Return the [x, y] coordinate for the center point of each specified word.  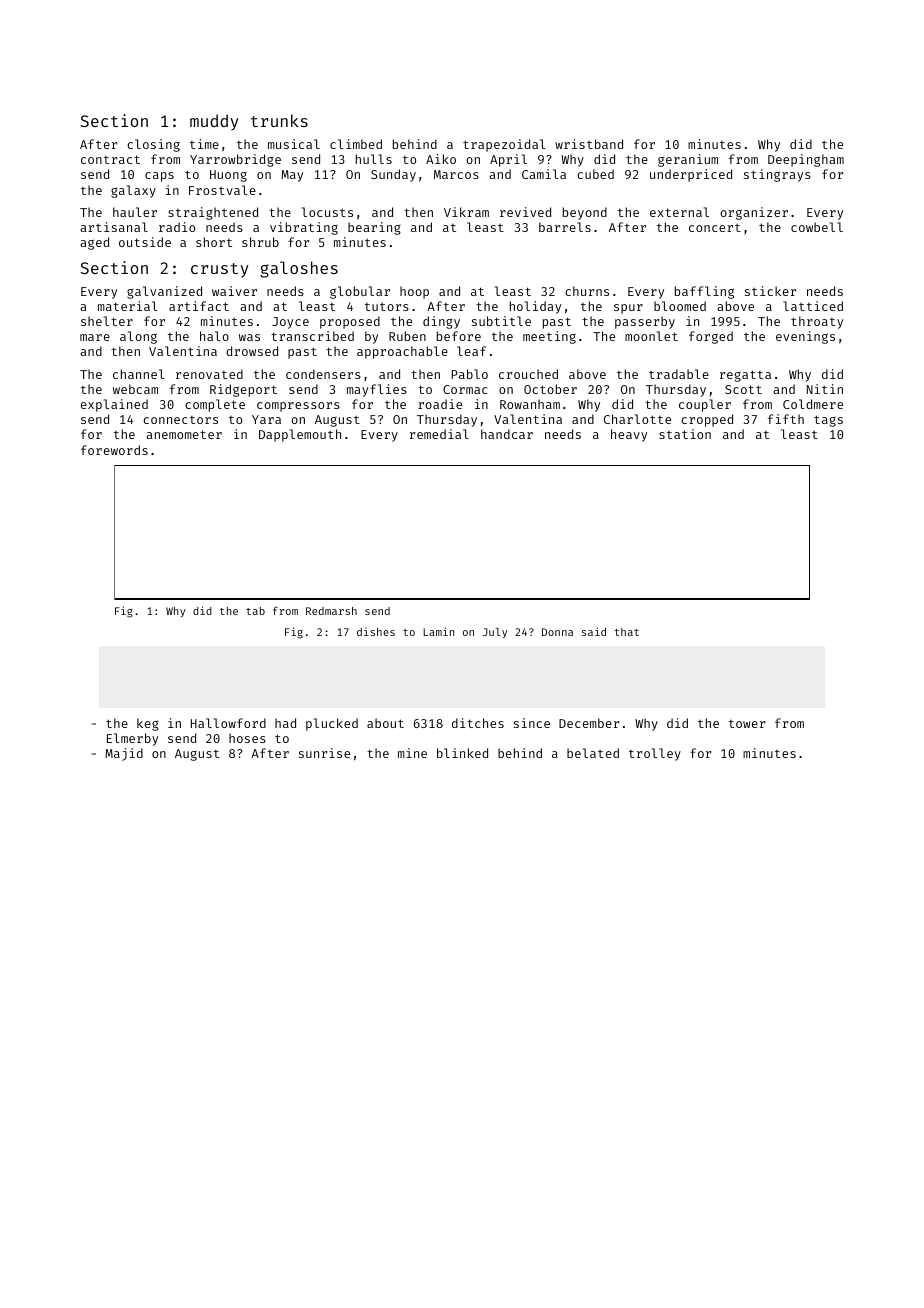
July [495, 633]
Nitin [825, 389]
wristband [589, 144]
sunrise [324, 753]
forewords [114, 450]
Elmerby [132, 739]
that [626, 632]
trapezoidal [504, 145]
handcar [507, 434]
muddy [214, 122]
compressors [298, 407]
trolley [655, 754]
